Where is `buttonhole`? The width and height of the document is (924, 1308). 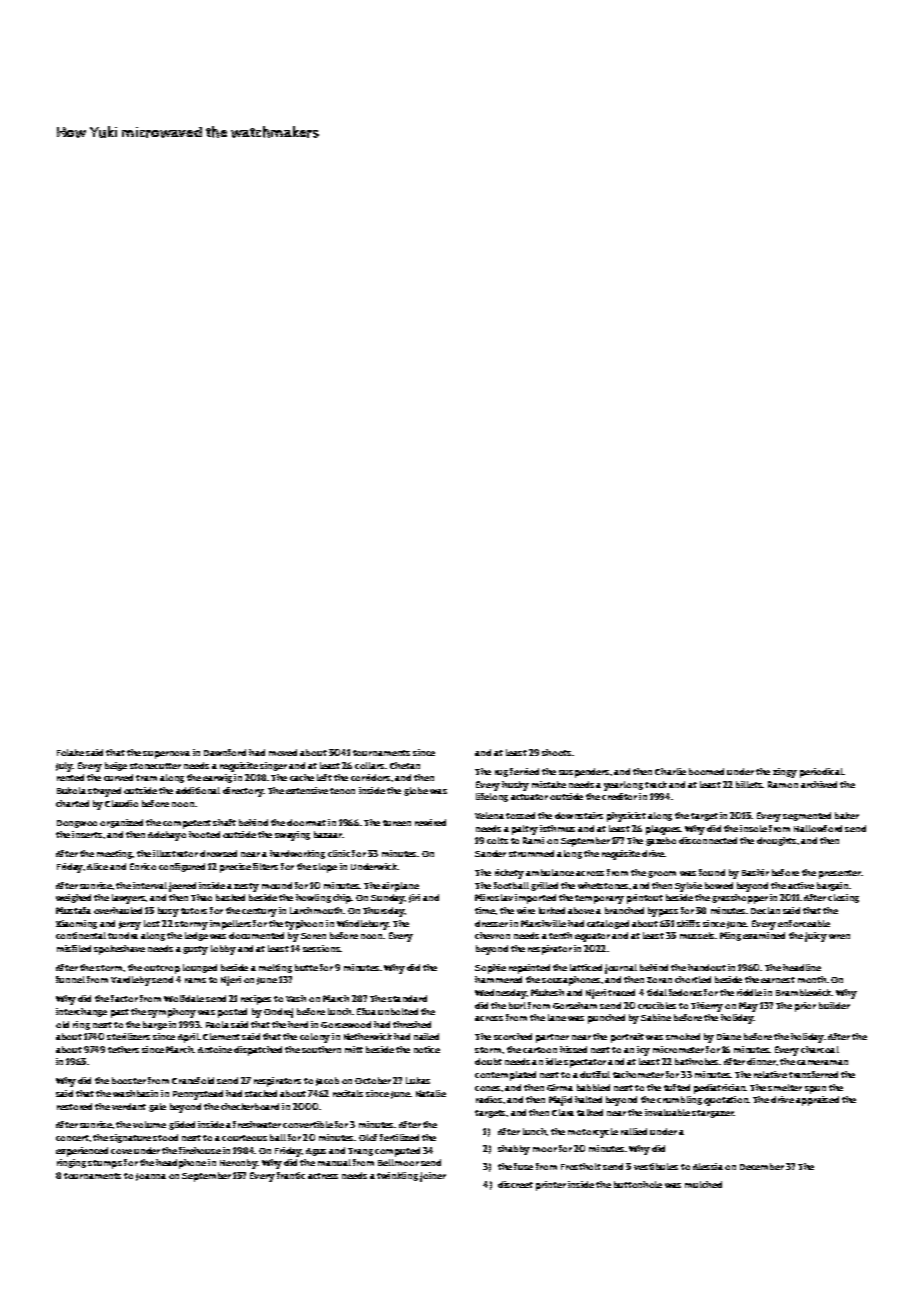
buttonhole is located at coordinates (638, 1184).
